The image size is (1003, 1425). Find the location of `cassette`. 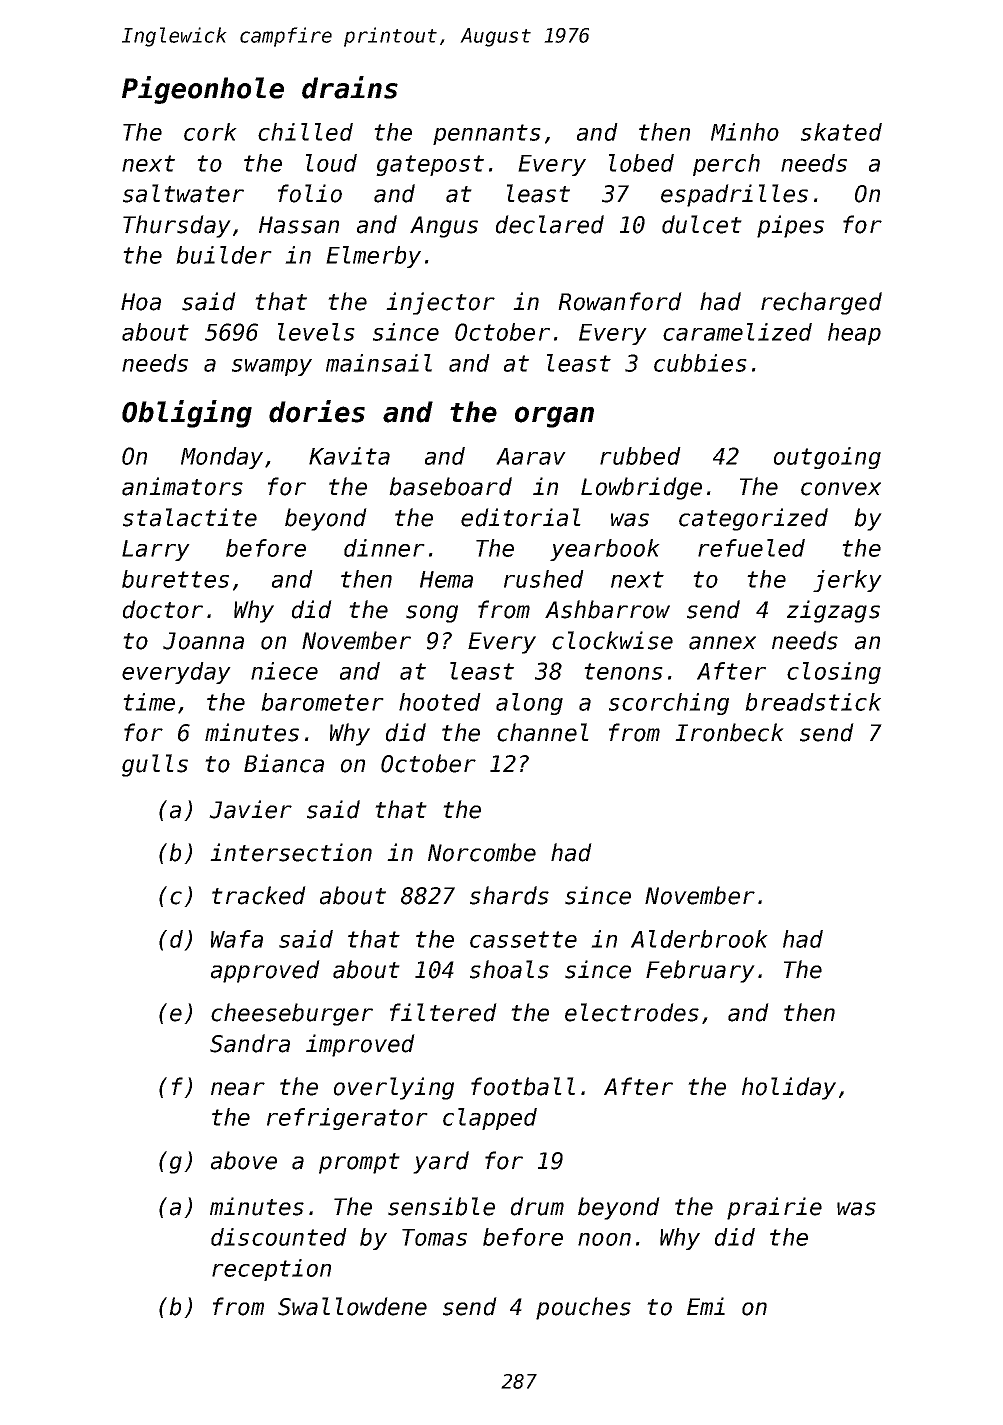

cassette is located at coordinates (523, 939).
